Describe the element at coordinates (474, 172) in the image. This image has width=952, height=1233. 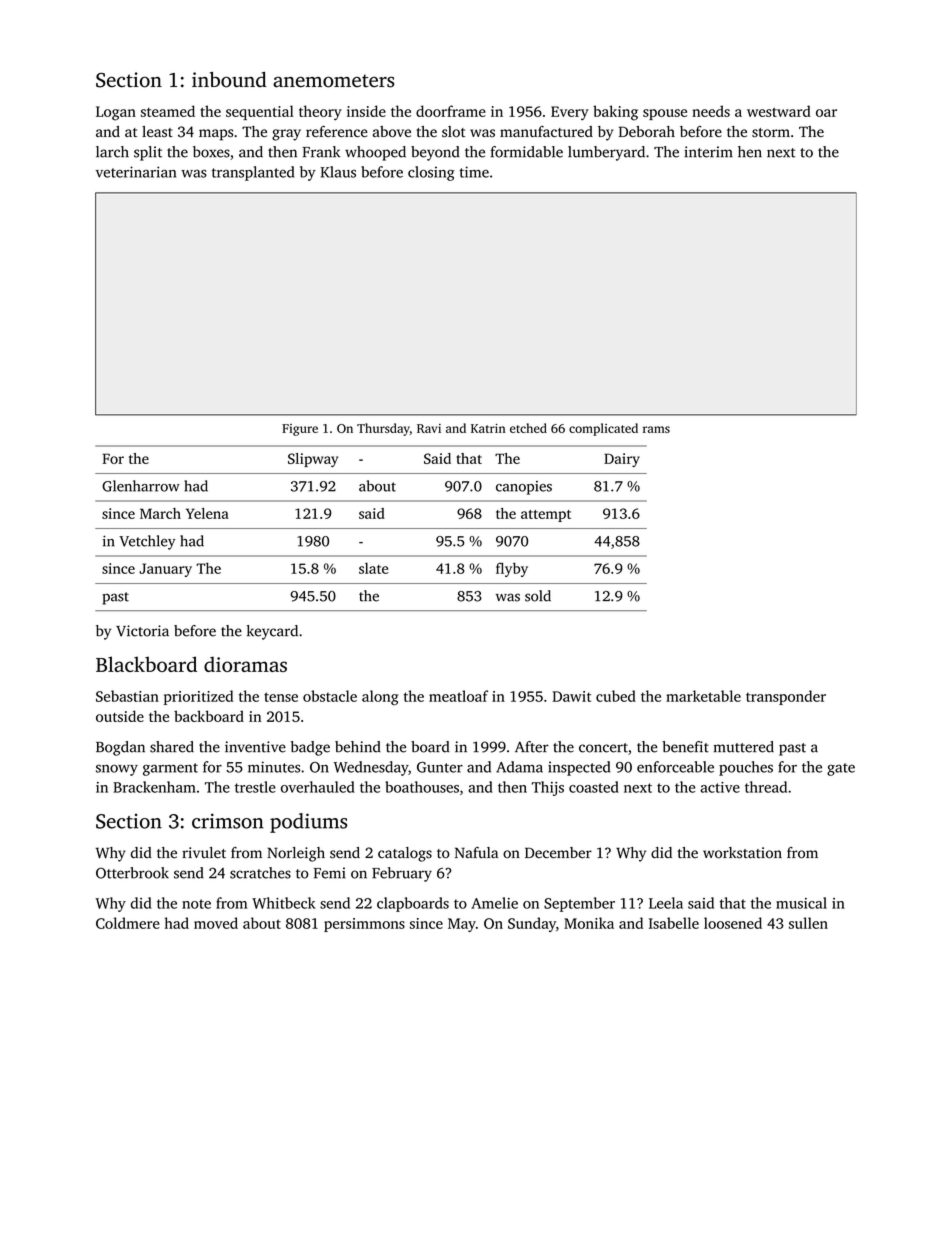
I see `time` at that location.
